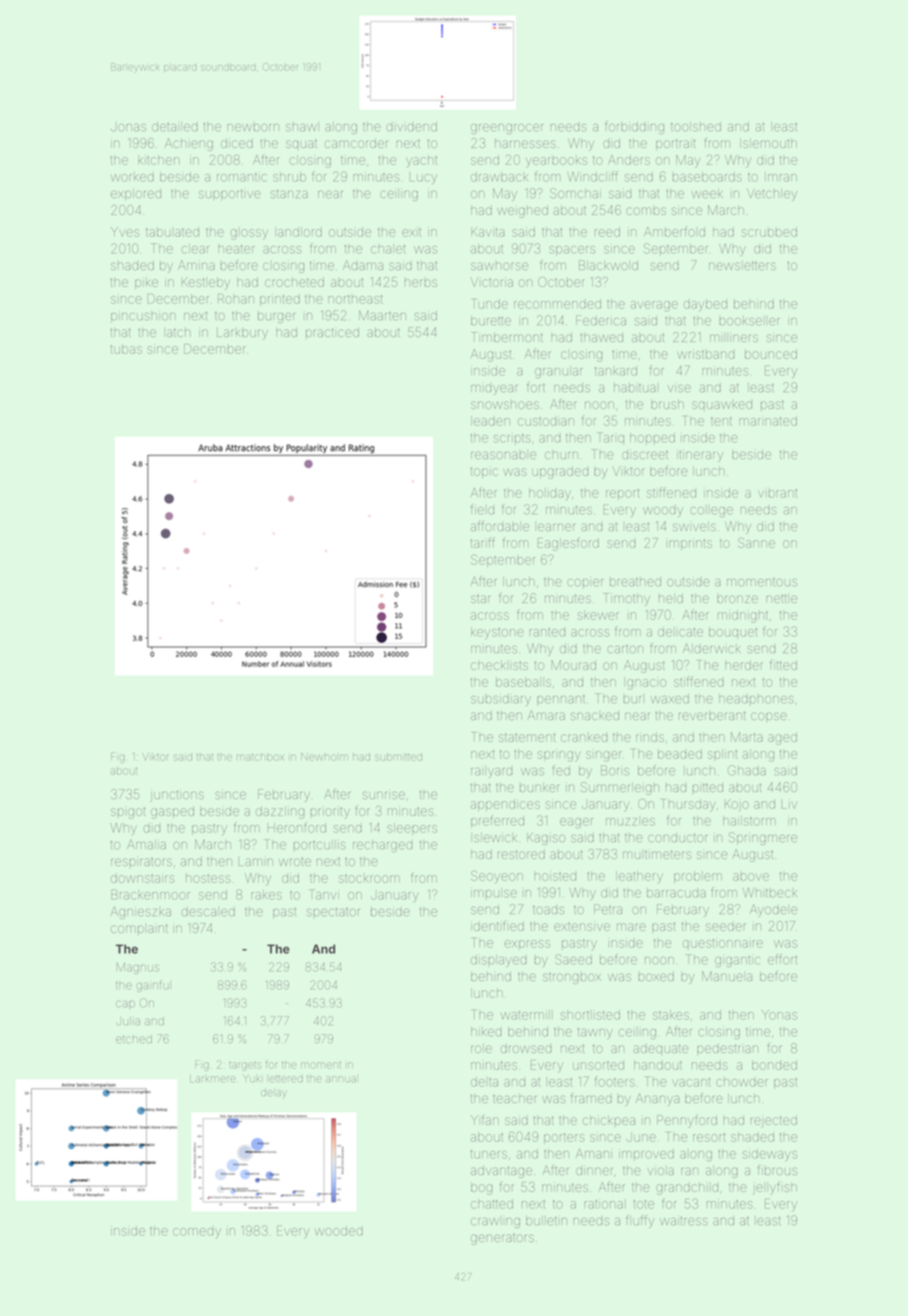 The height and width of the image is (1316, 908). What do you see at coordinates (274, 1093) in the image?
I see `delay` at bounding box center [274, 1093].
